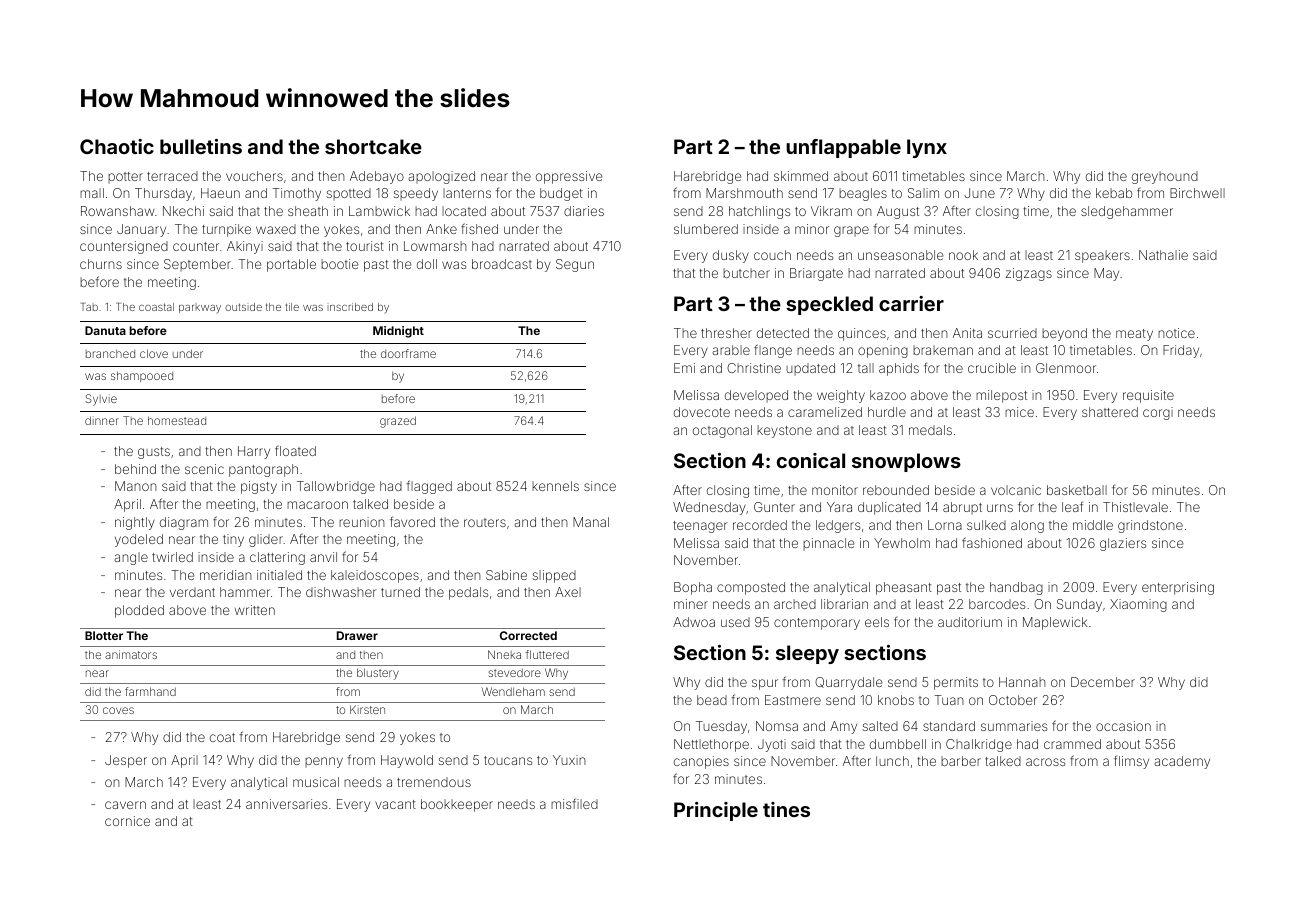 This screenshot has width=1308, height=924. What do you see at coordinates (192, 592) in the screenshot?
I see `verdant` at bounding box center [192, 592].
